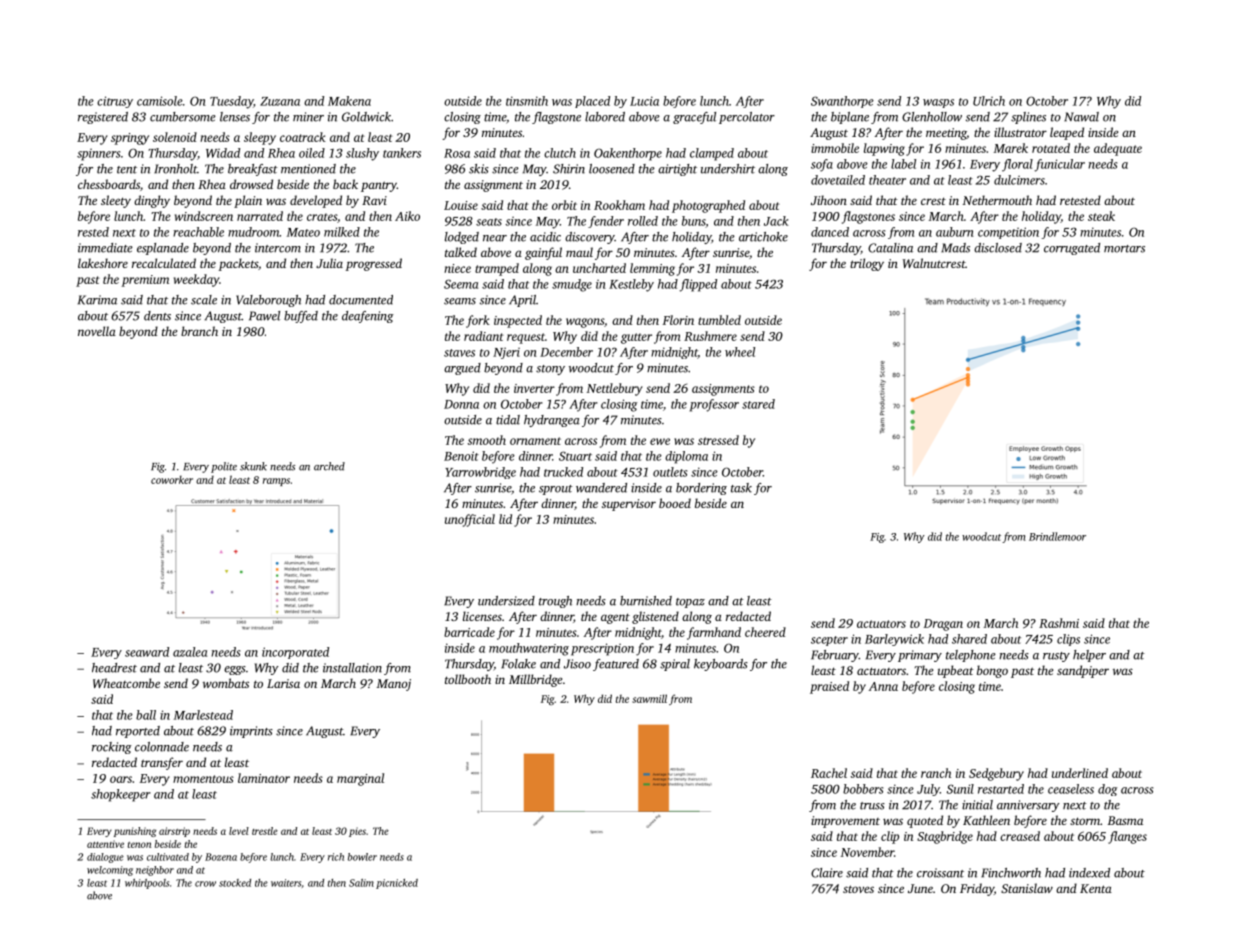 This screenshot has width=1233, height=952. I want to click on Rachel, so click(829, 773).
